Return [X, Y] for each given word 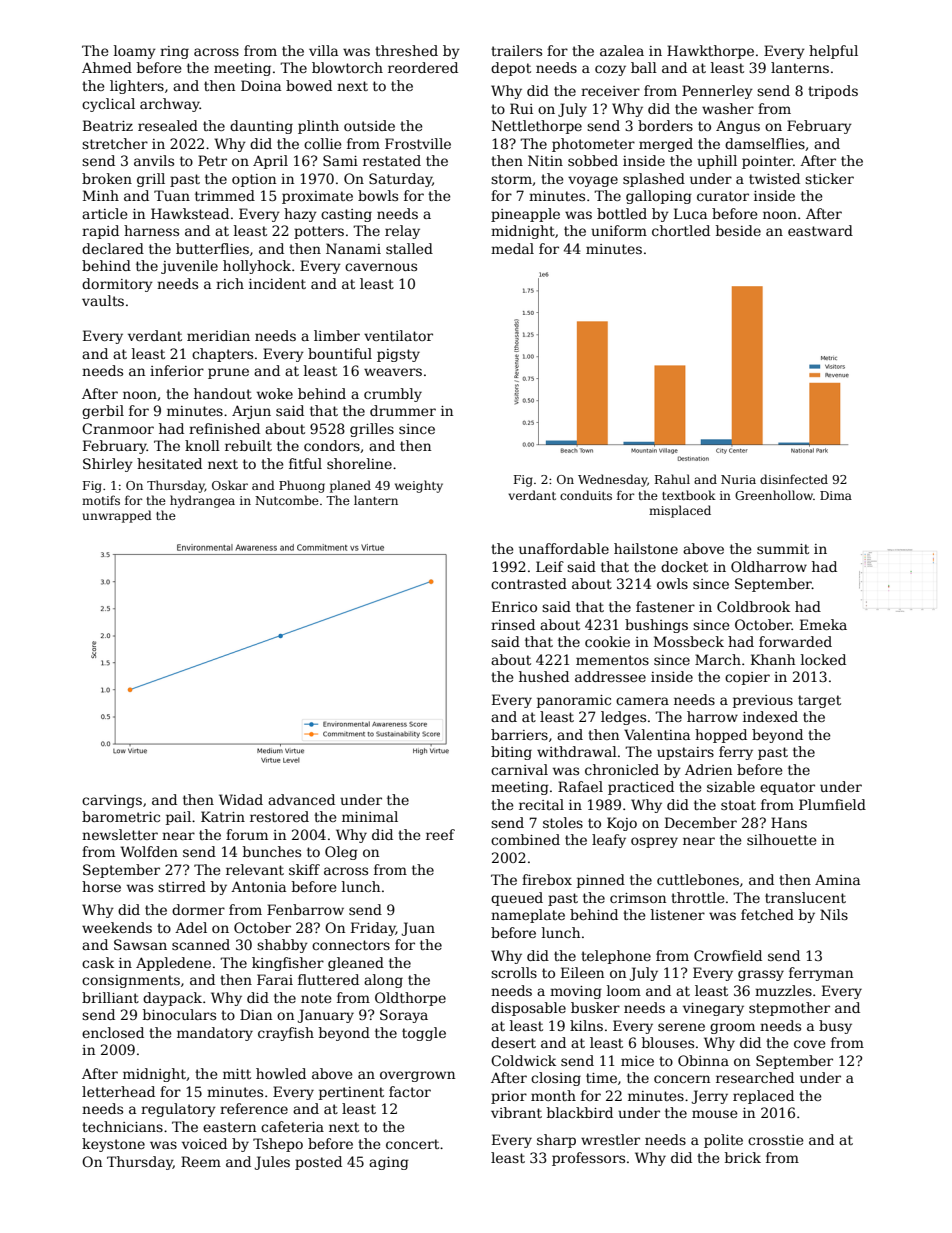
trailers [516, 50]
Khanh [773, 659]
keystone [113, 1145]
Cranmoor [118, 428]
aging [389, 1163]
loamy [135, 52]
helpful [833, 52]
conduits [586, 495]
